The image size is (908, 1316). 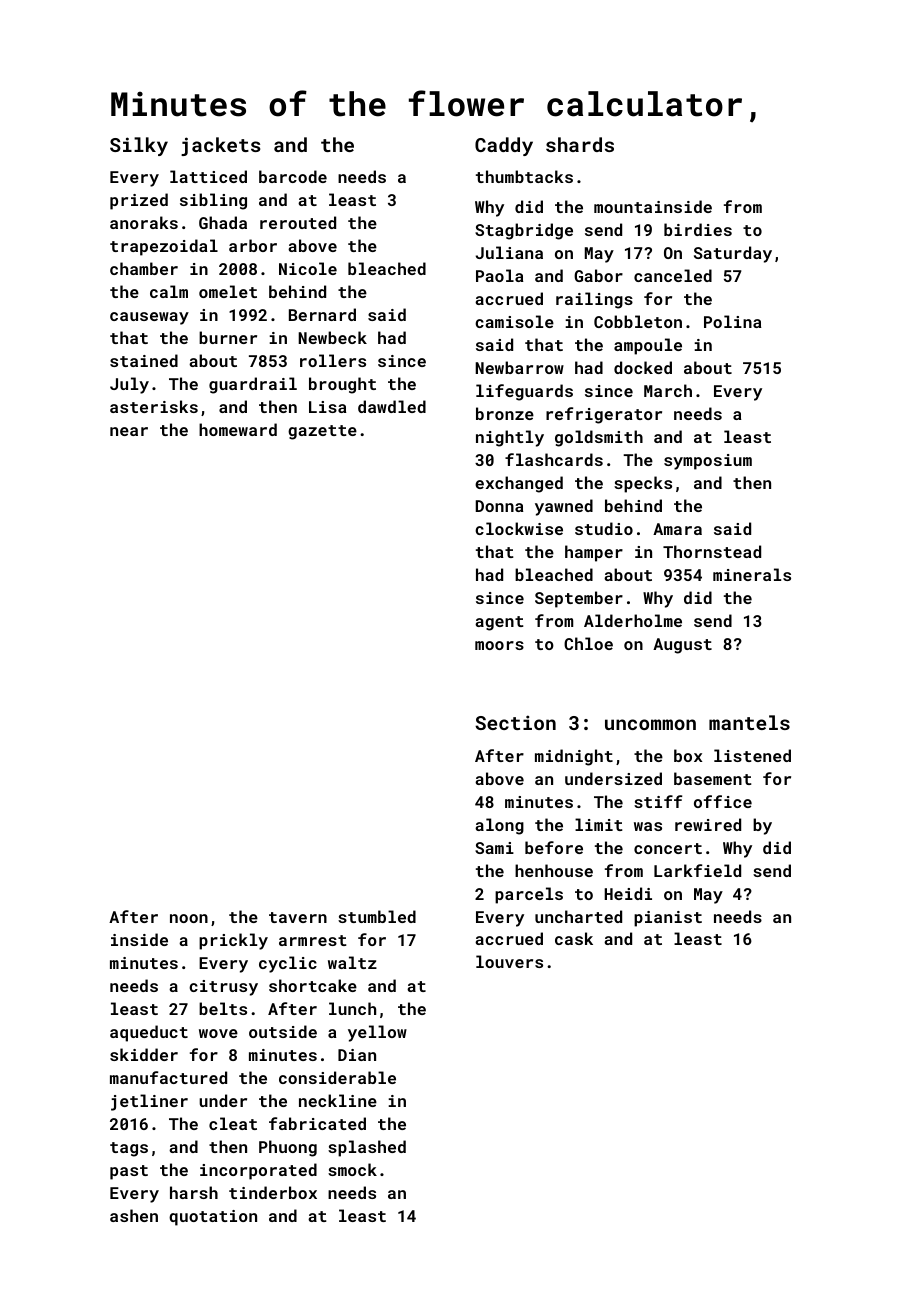 What do you see at coordinates (515, 722) in the document?
I see `Section` at bounding box center [515, 722].
